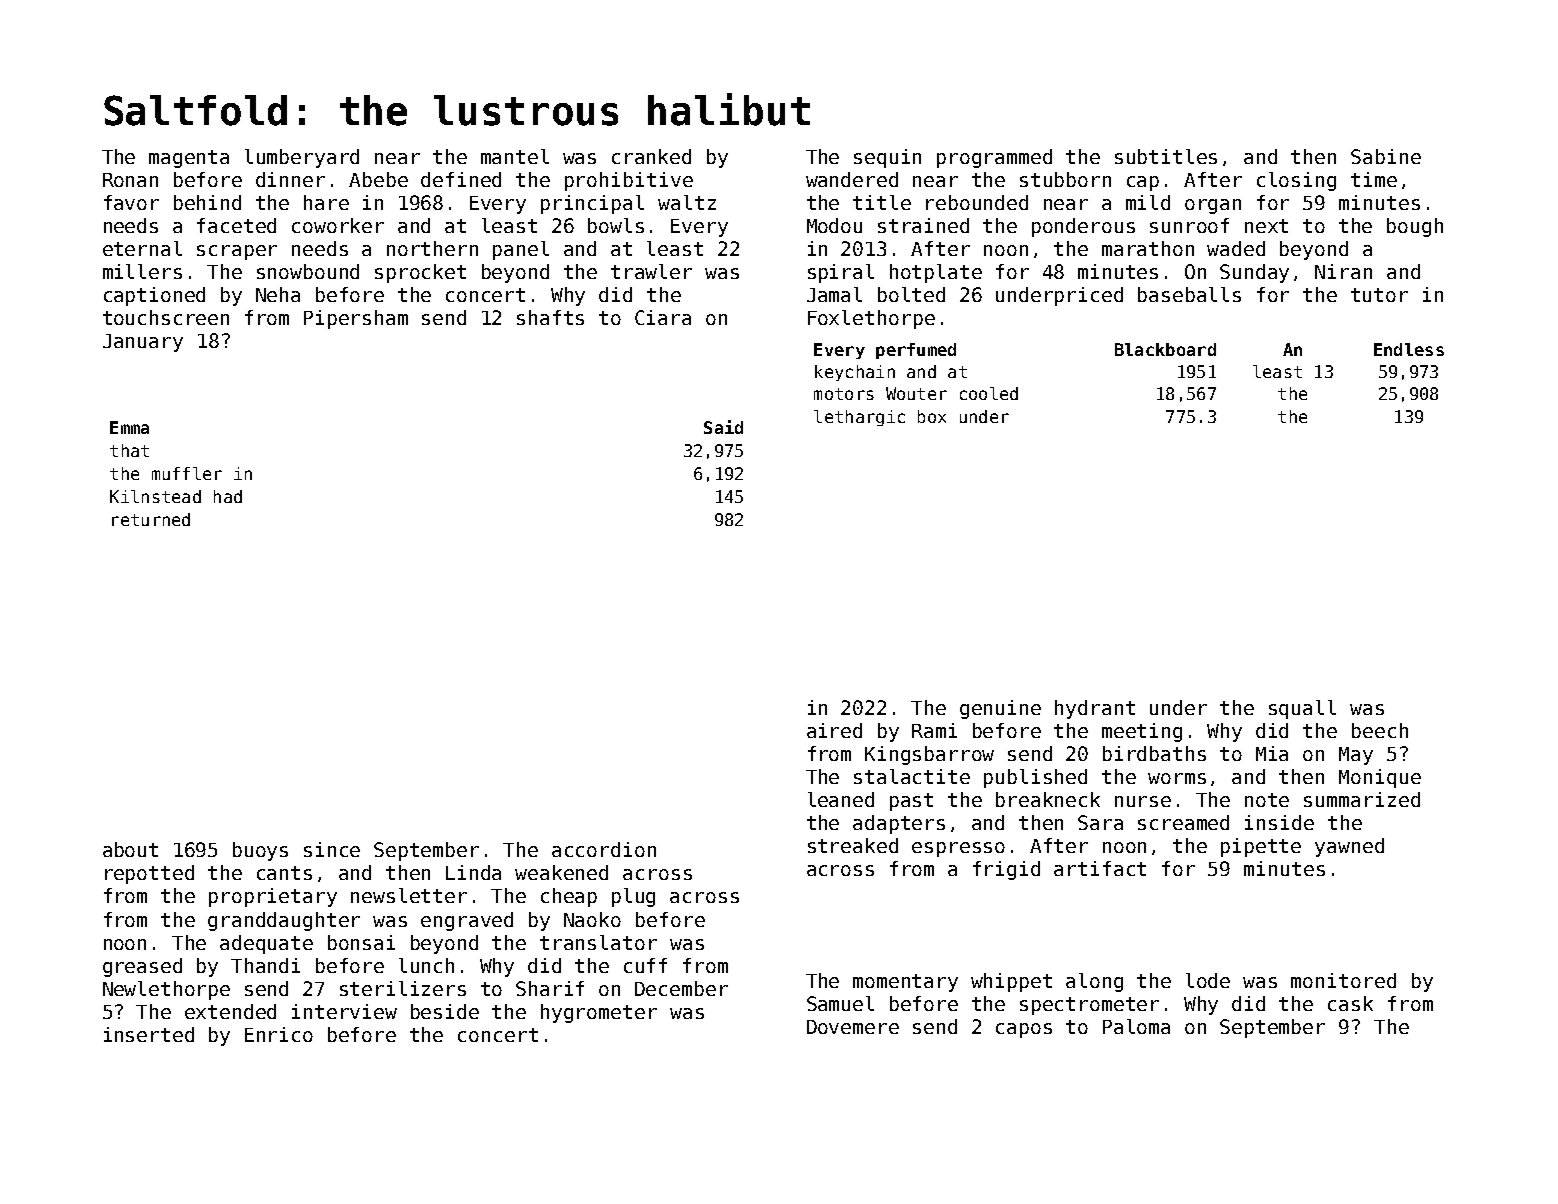  What do you see at coordinates (308, 271) in the screenshot?
I see `snowbound` at bounding box center [308, 271].
